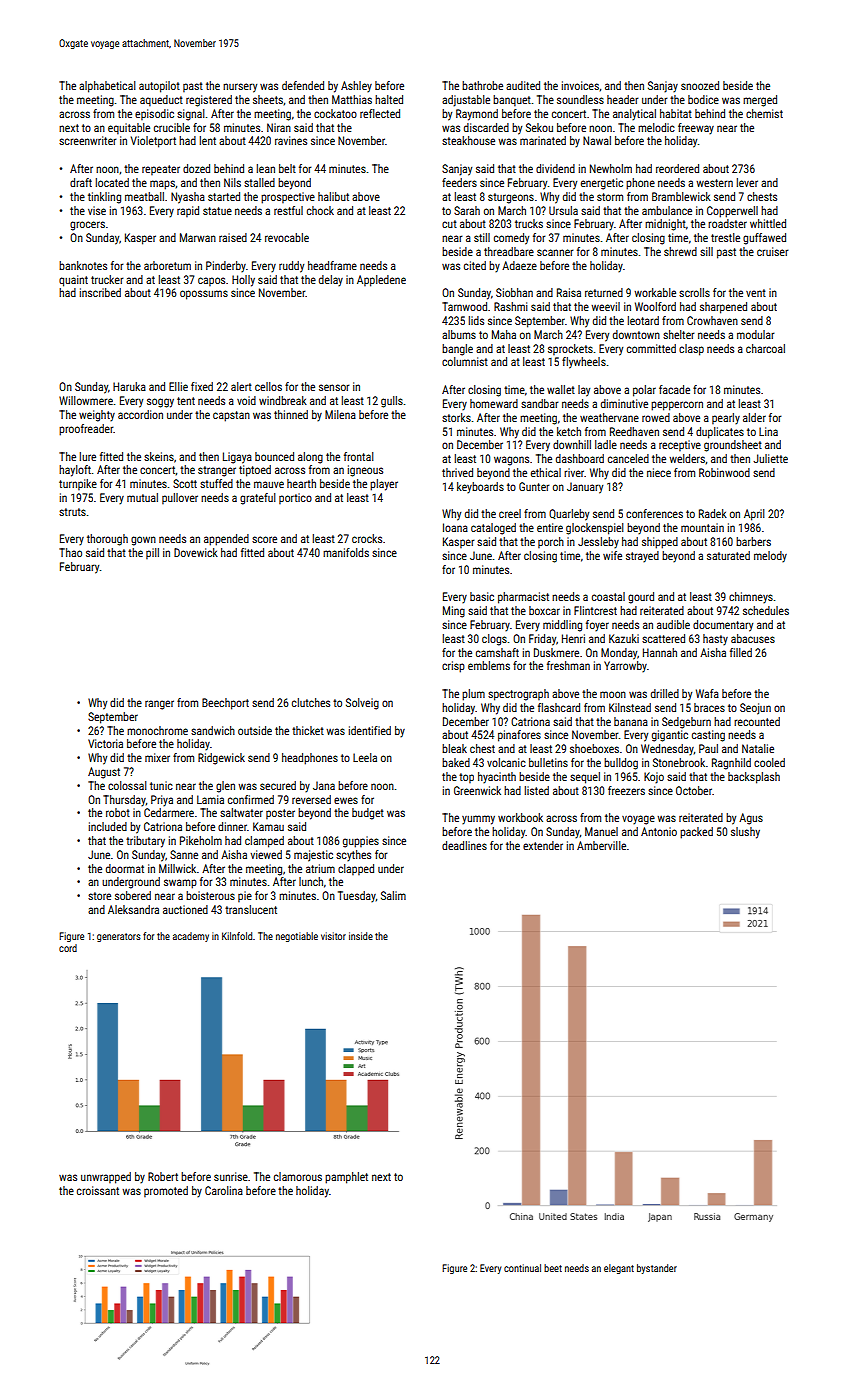 The width and height of the page is (849, 1400). I want to click on robot, so click(118, 812).
